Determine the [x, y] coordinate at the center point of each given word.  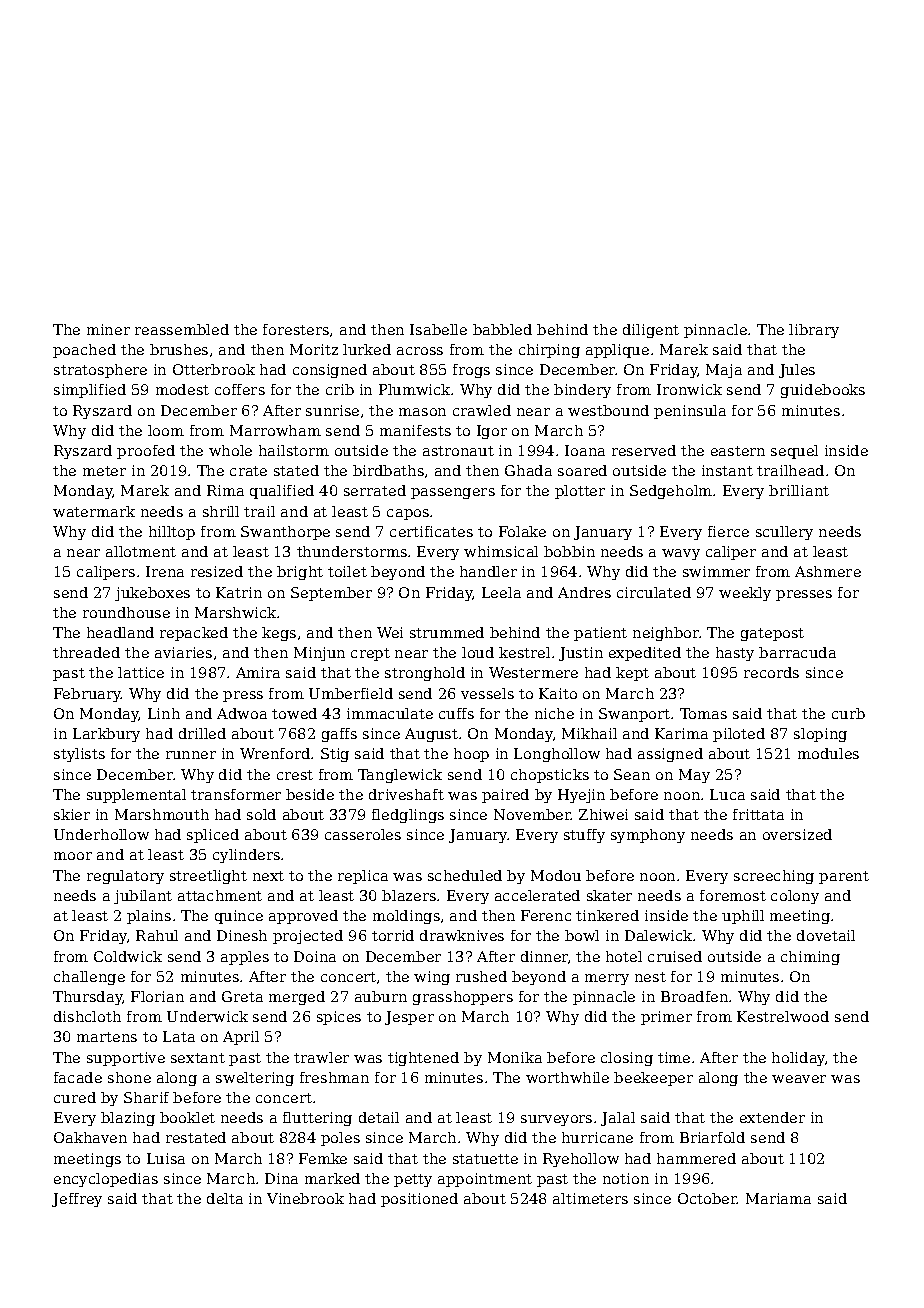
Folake [522, 531]
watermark [94, 511]
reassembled [182, 329]
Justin [581, 654]
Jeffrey [77, 1200]
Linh [164, 713]
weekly [745, 594]
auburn [381, 996]
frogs [471, 371]
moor [73, 856]
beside [310, 794]
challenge [89, 978]
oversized [797, 834]
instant [727, 470]
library [814, 331]
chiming [810, 958]
